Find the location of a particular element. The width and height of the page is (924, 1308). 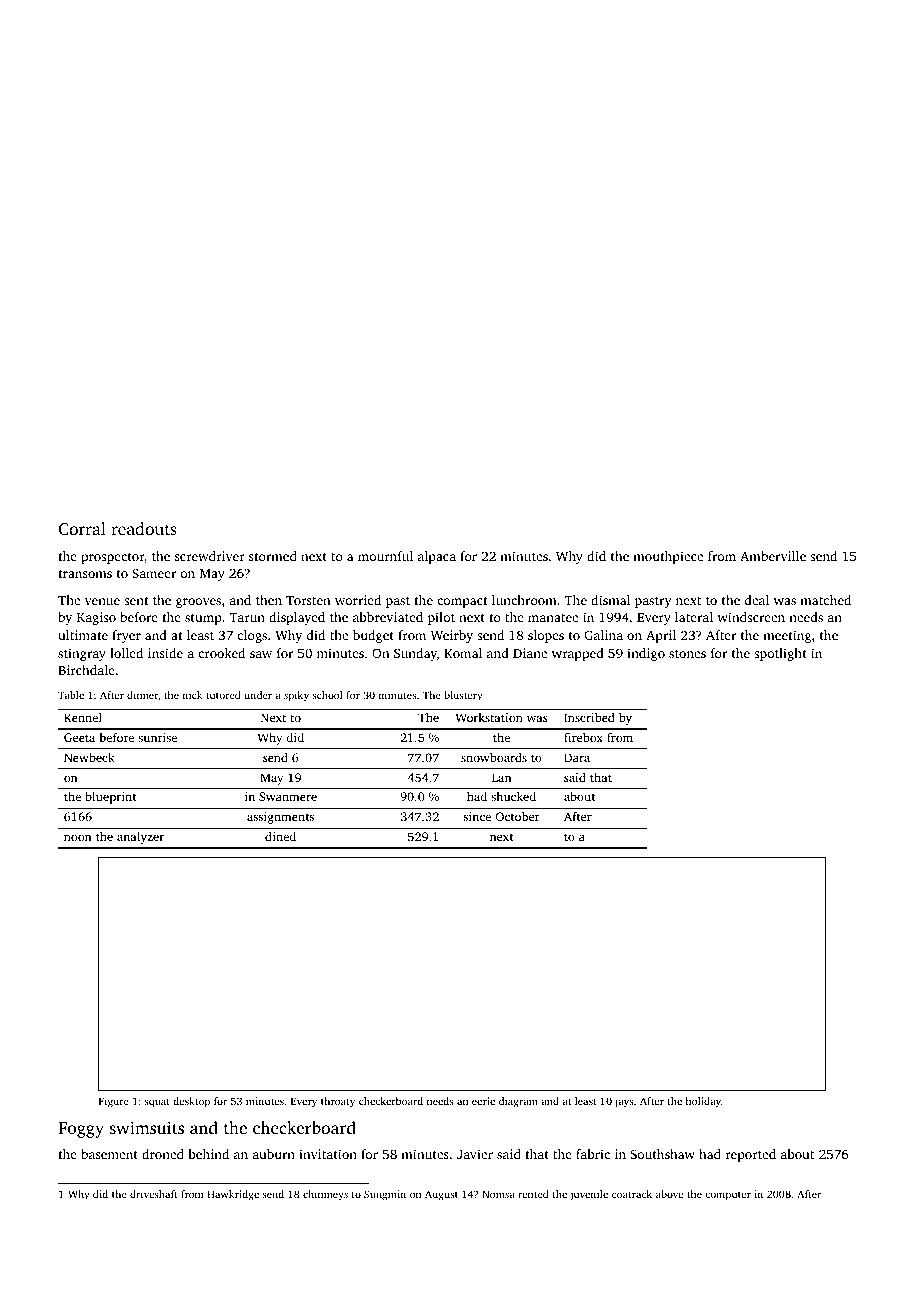

October is located at coordinates (518, 816).
